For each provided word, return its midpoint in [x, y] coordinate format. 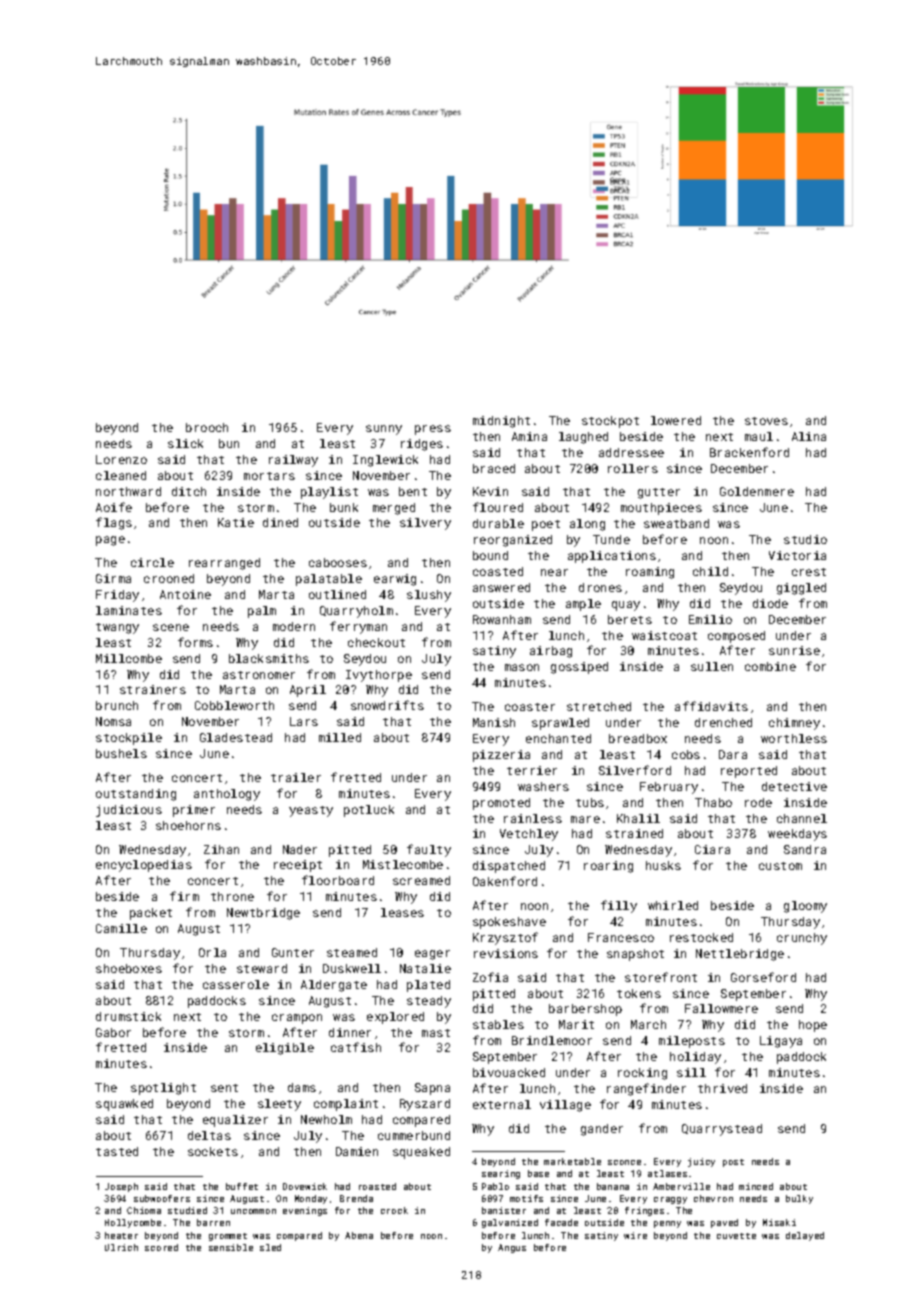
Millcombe [129, 658]
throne [232, 896]
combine [770, 666]
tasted [117, 1151]
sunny [384, 430]
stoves [766, 421]
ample [583, 605]
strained [634, 833]
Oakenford [505, 881]
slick [185, 443]
